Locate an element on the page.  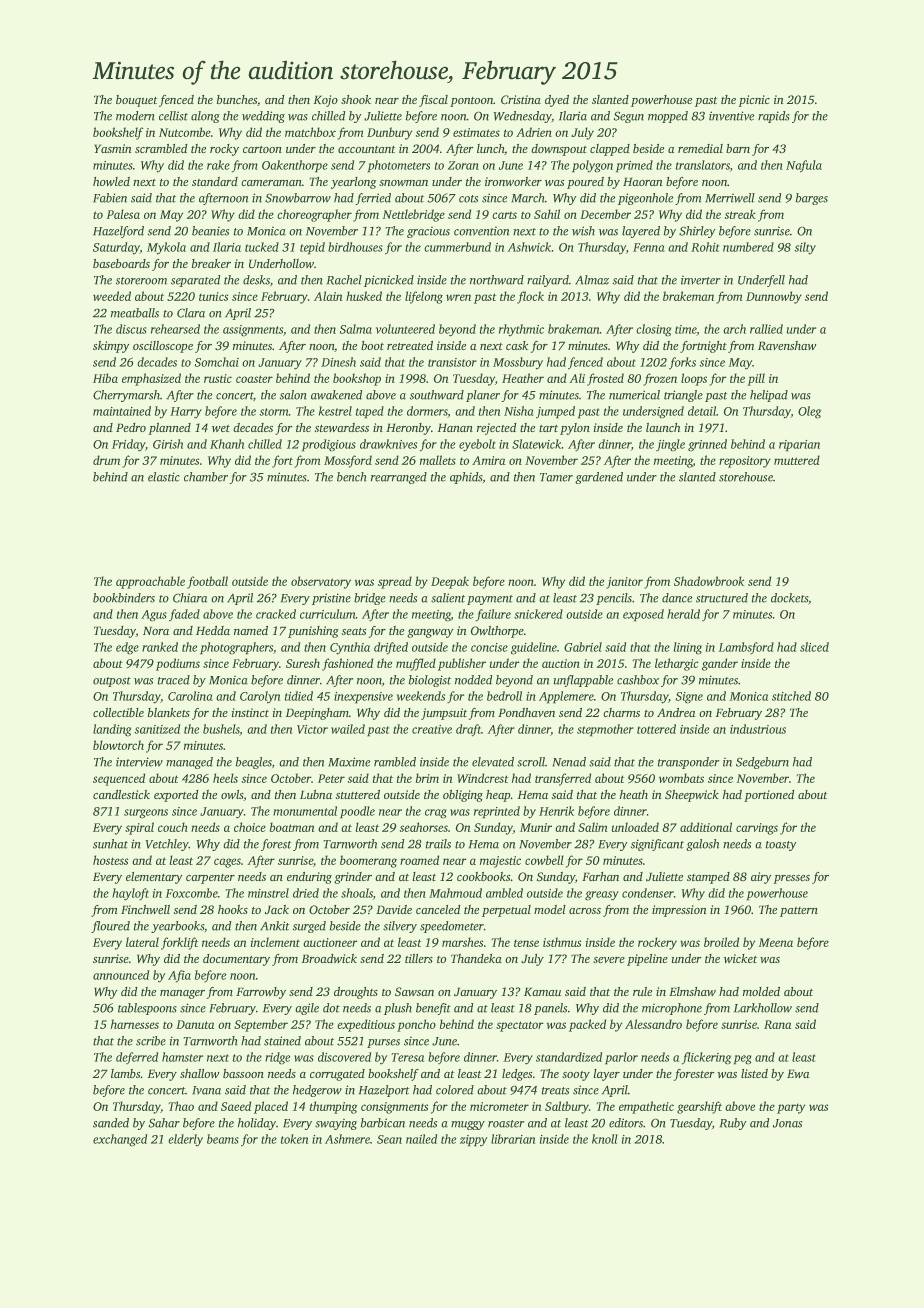
time is located at coordinates (686, 330).
